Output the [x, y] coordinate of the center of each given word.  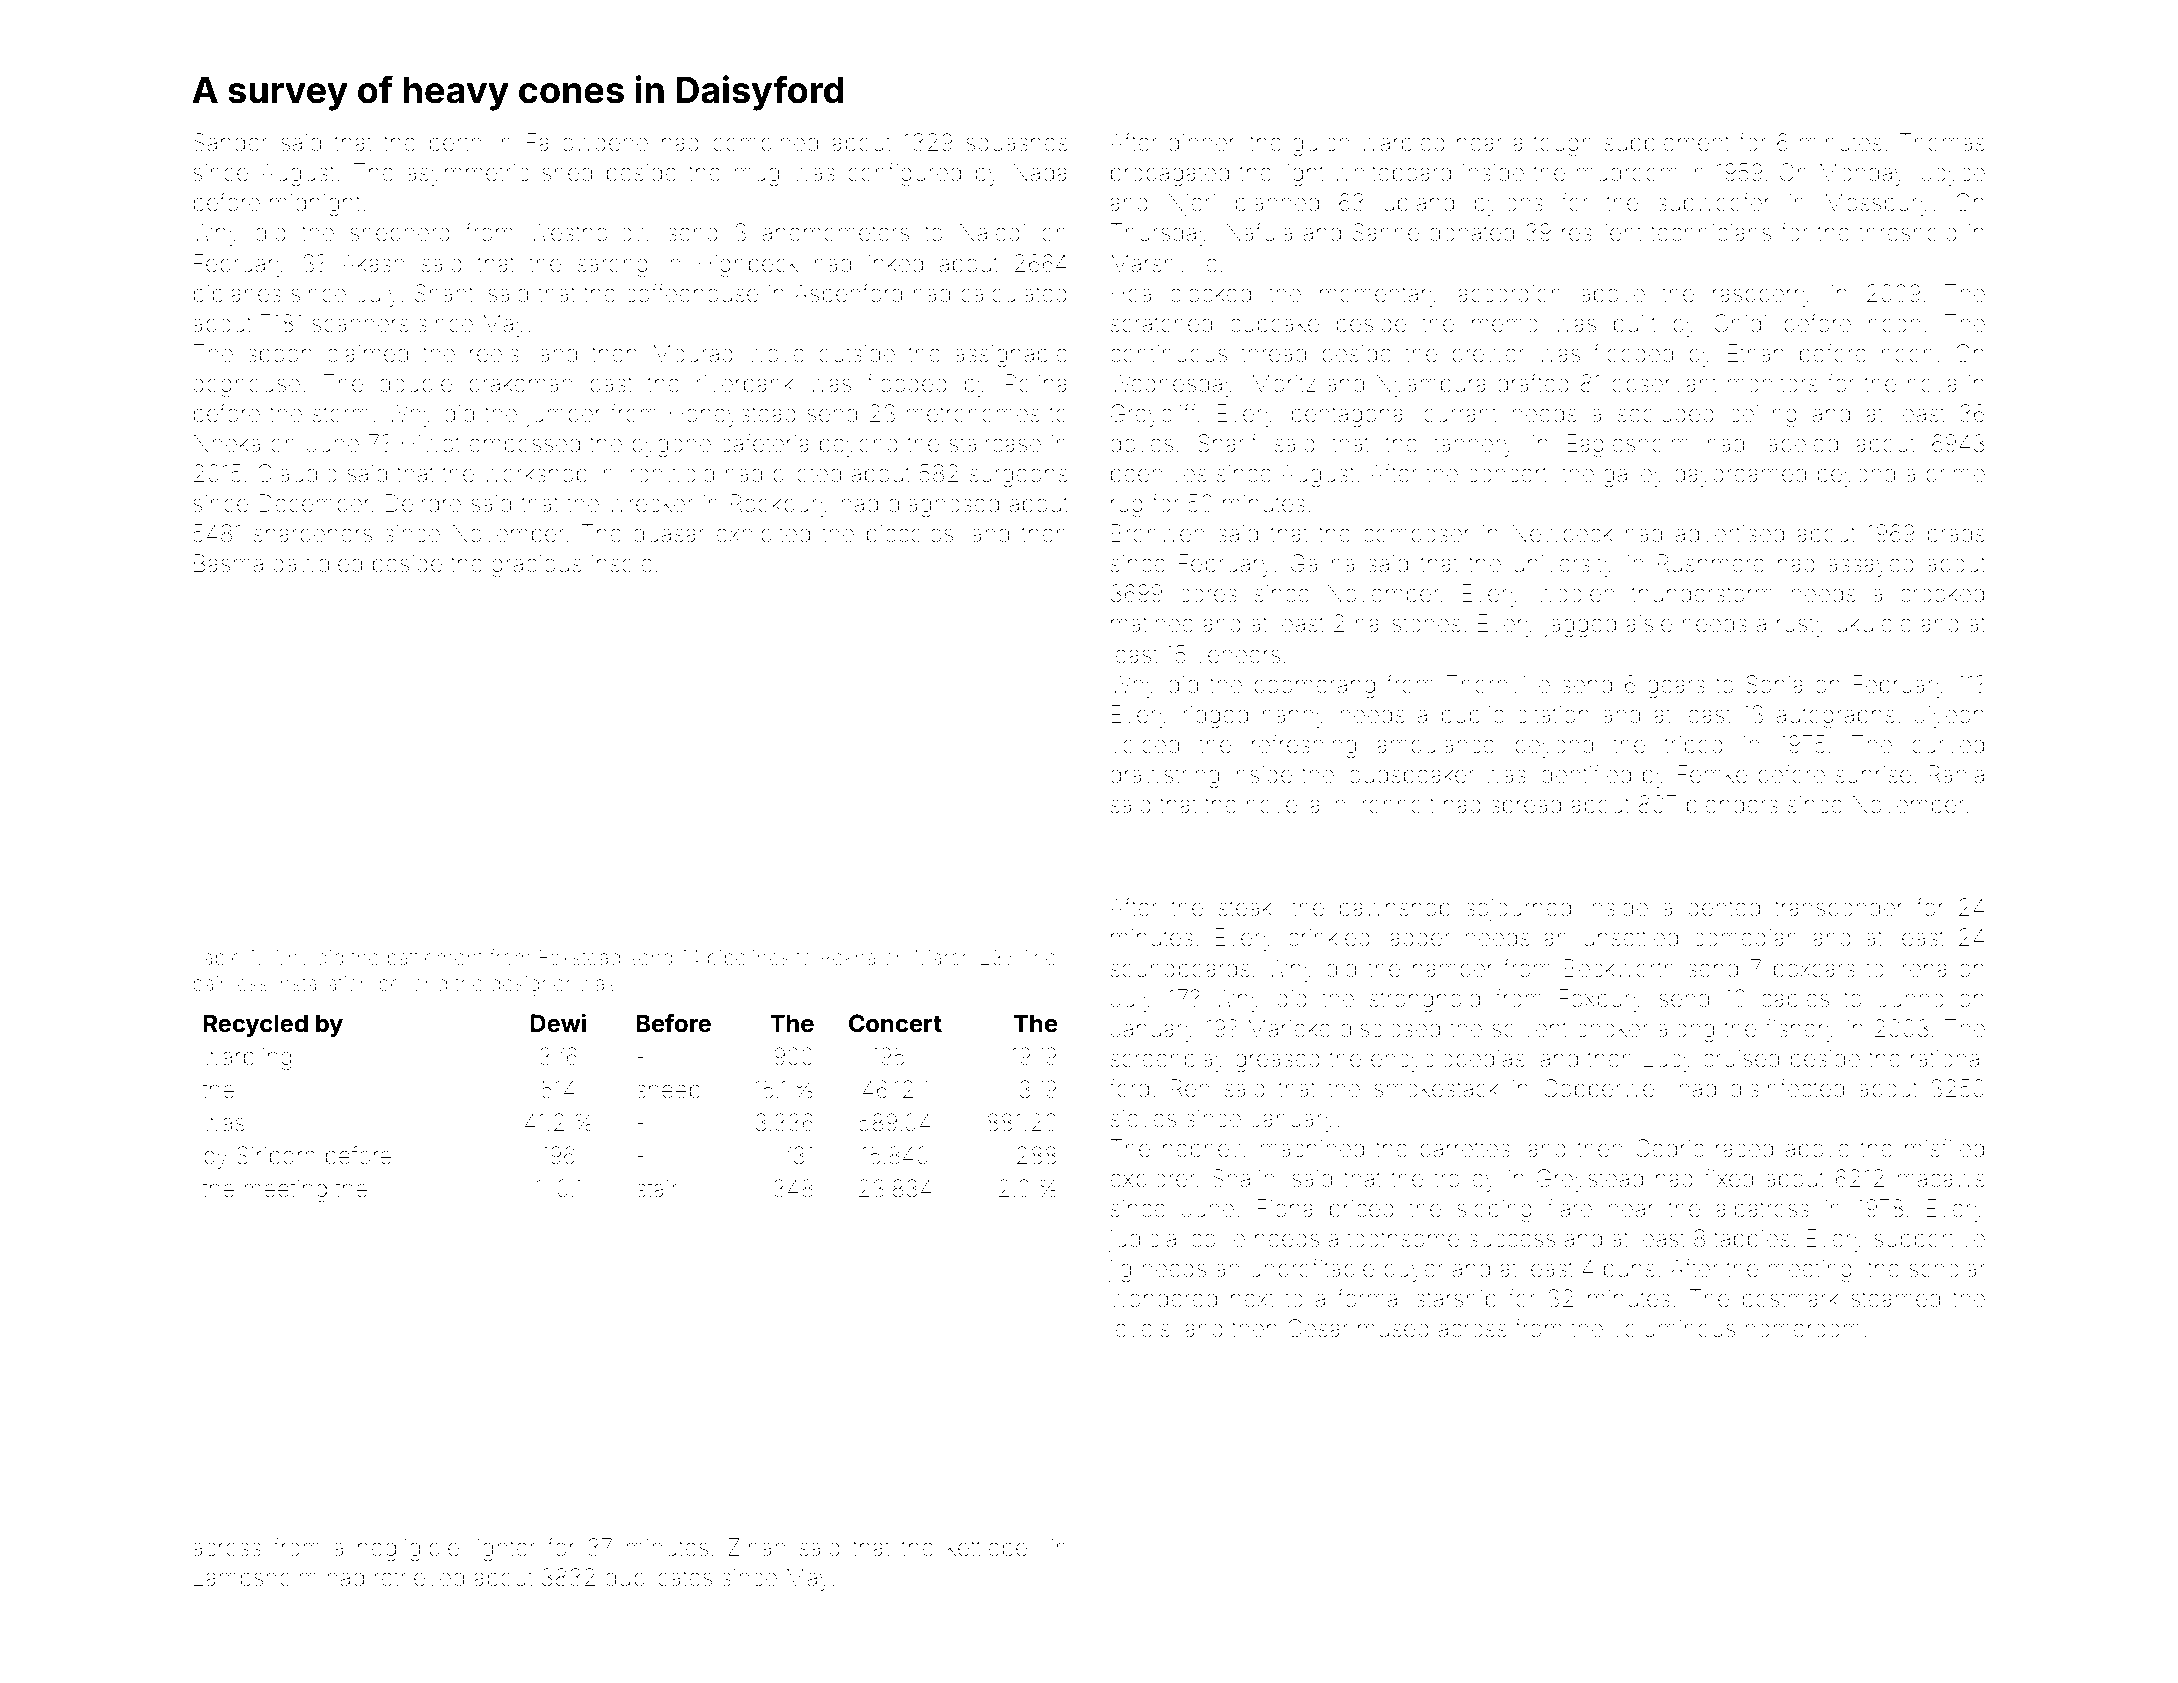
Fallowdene [587, 142]
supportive [1929, 1241]
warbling [247, 1059]
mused [1393, 1329]
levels [1140, 1328]
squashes [1017, 144]
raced [1744, 1148]
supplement [1667, 144]
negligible [408, 1549]
